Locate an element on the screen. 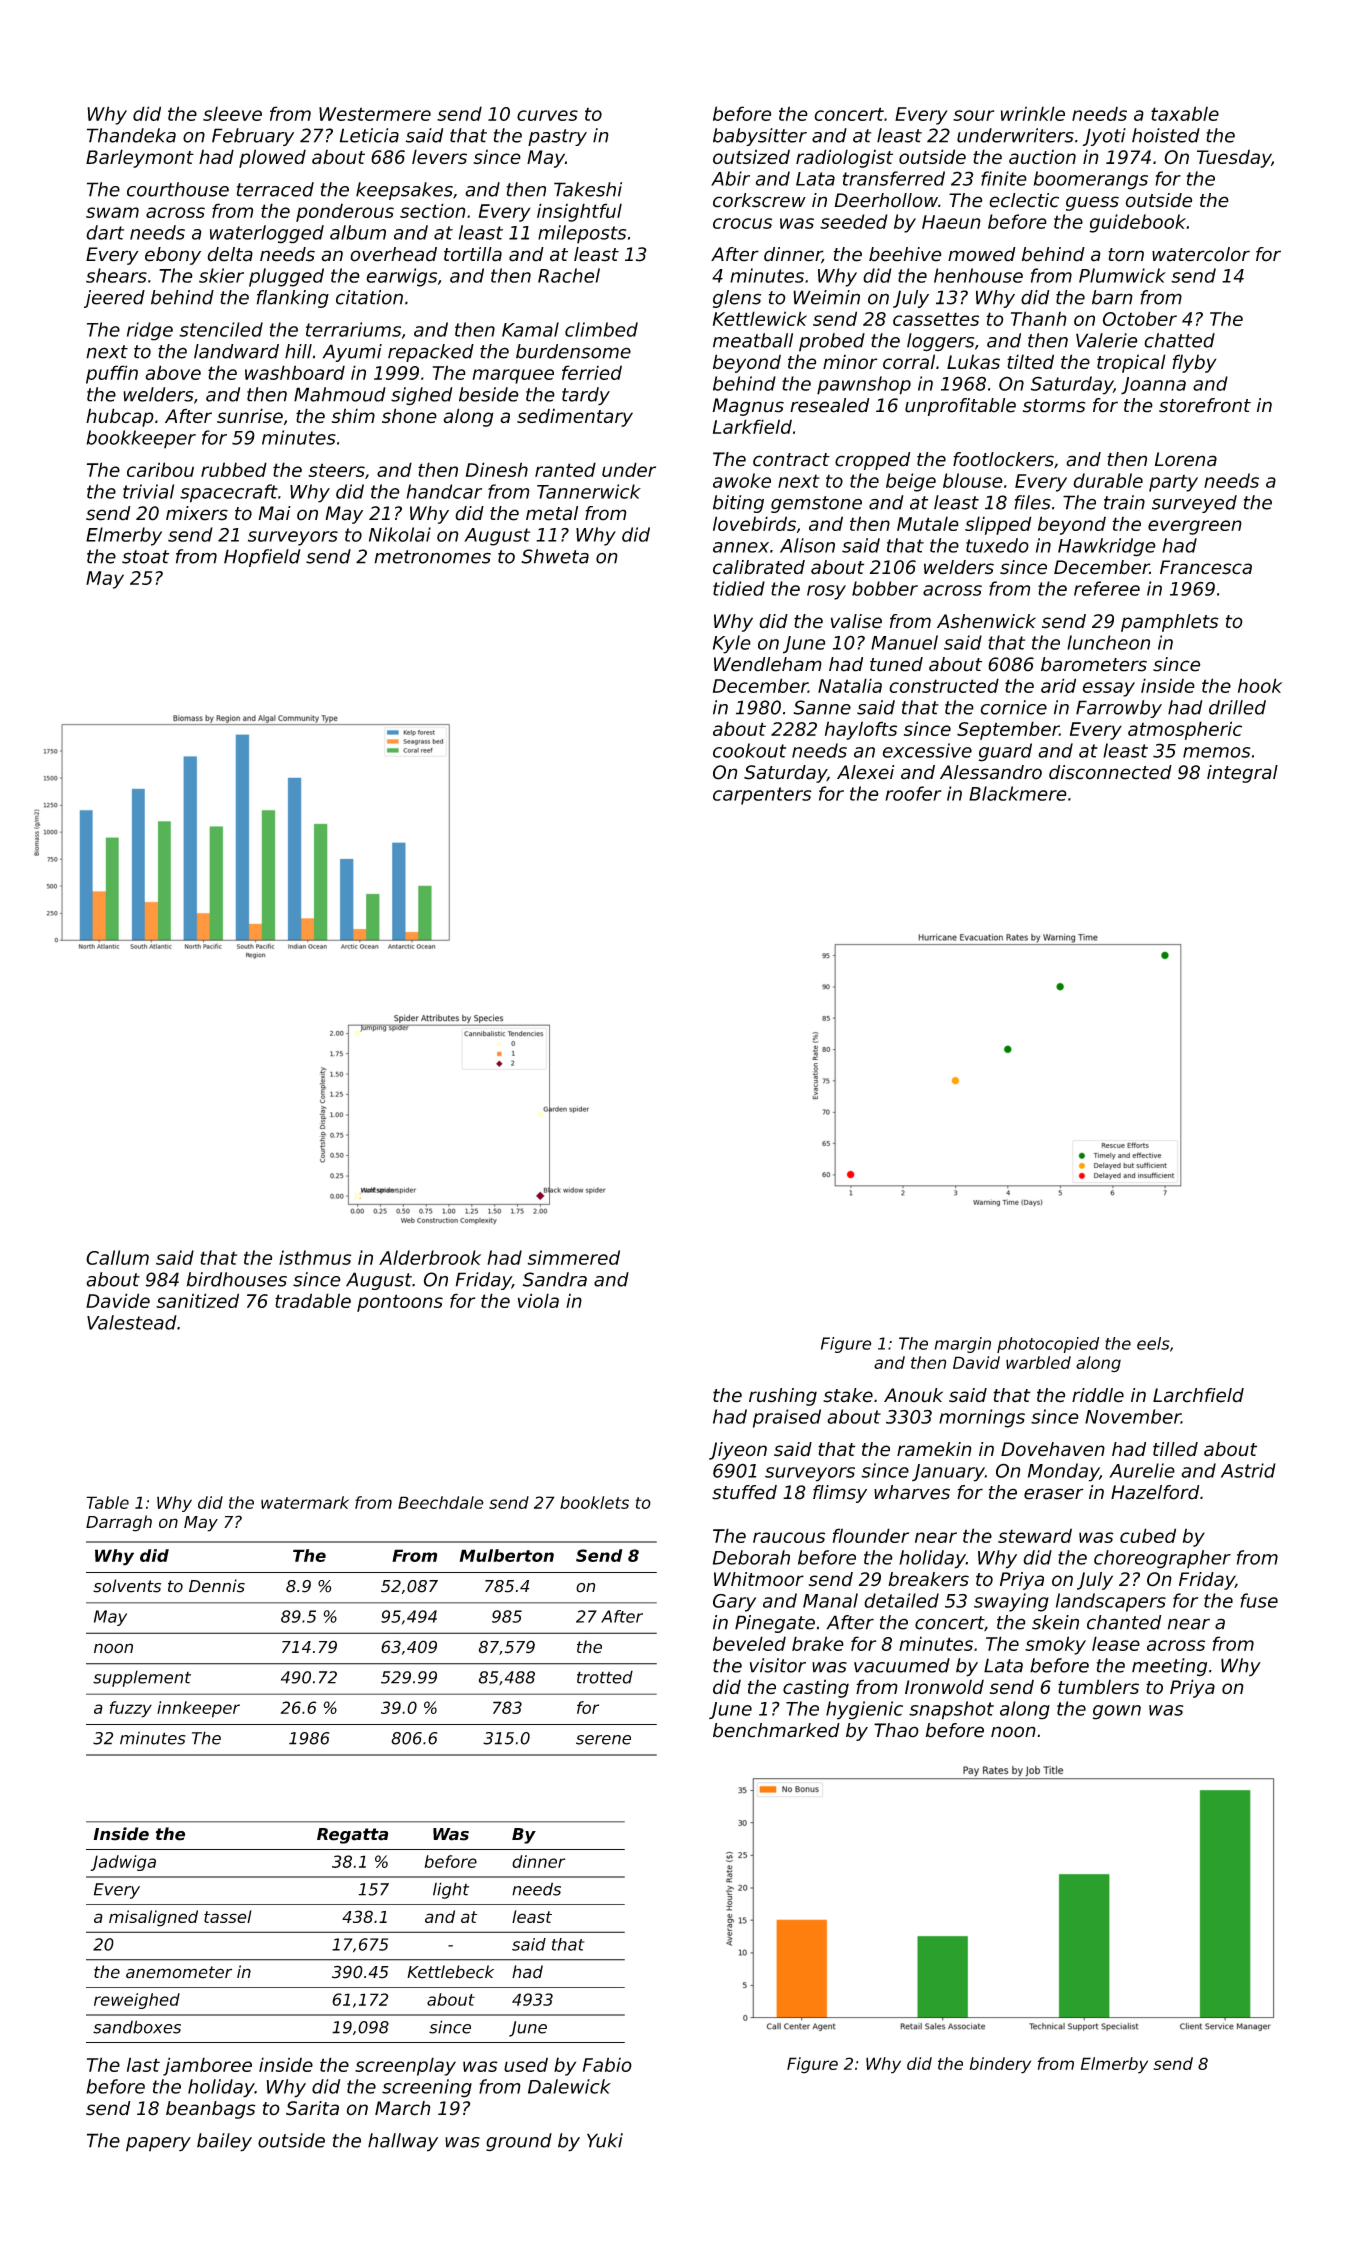  ranted is located at coordinates (565, 469).
